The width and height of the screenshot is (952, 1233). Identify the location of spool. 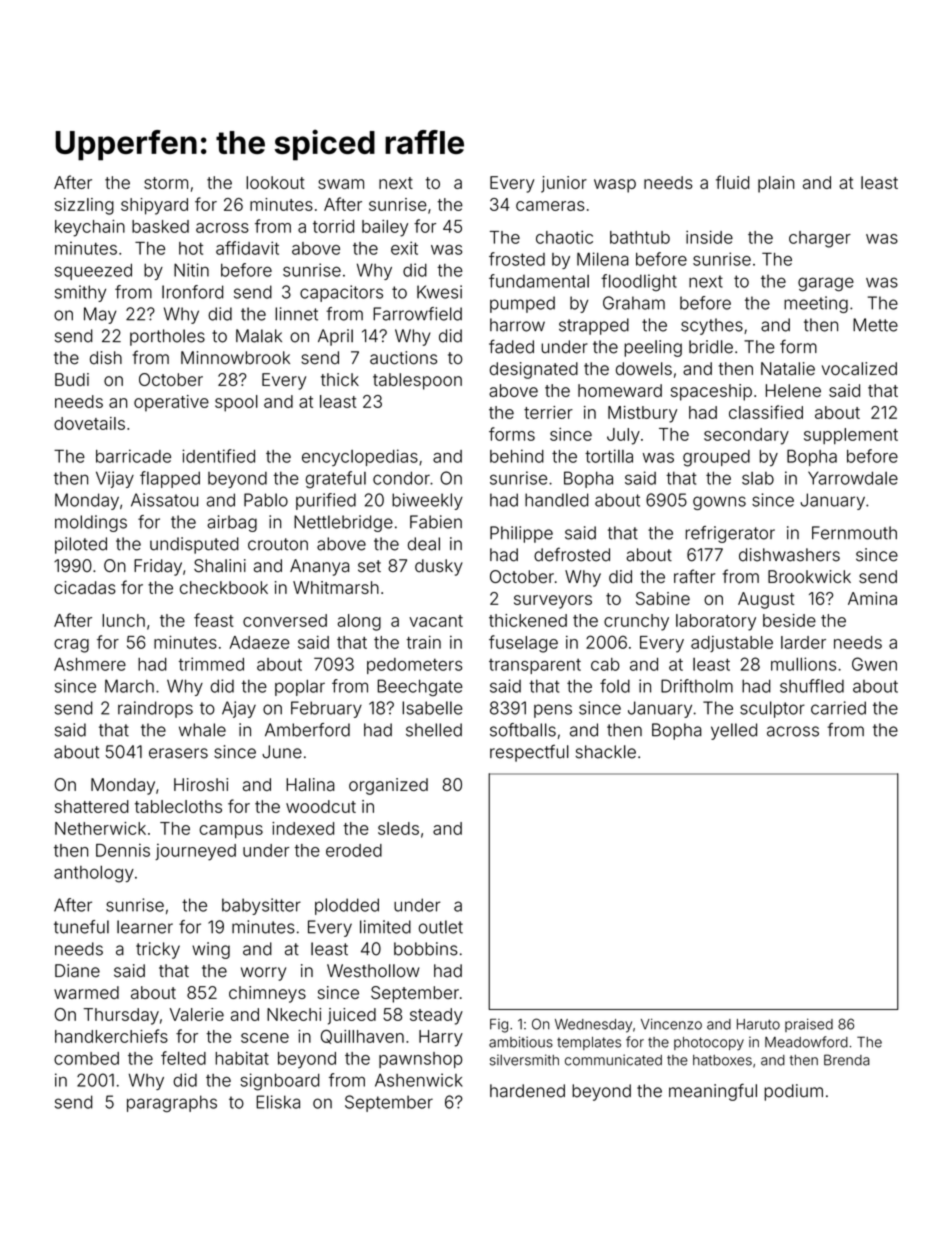
(236, 403).
